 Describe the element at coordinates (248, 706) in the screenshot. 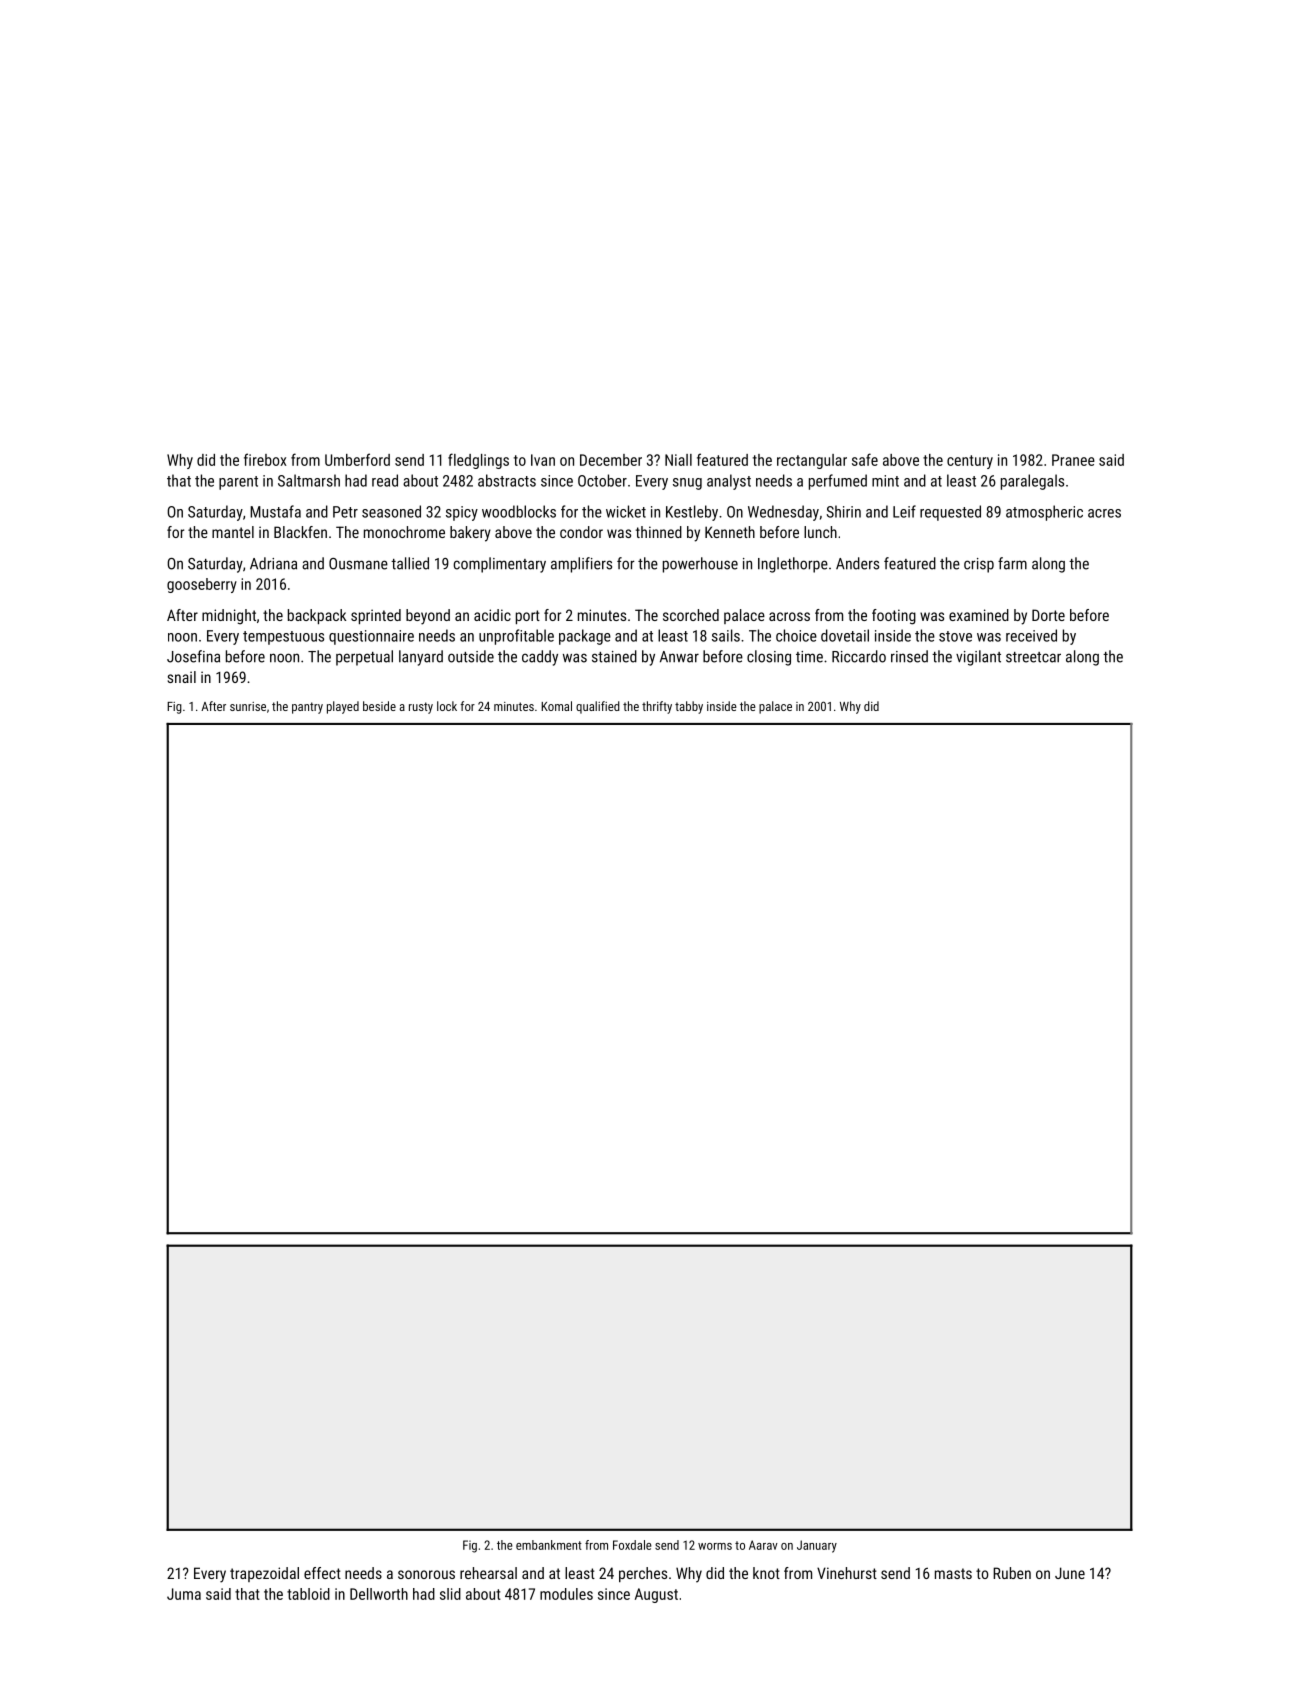

I see `sunrise` at that location.
